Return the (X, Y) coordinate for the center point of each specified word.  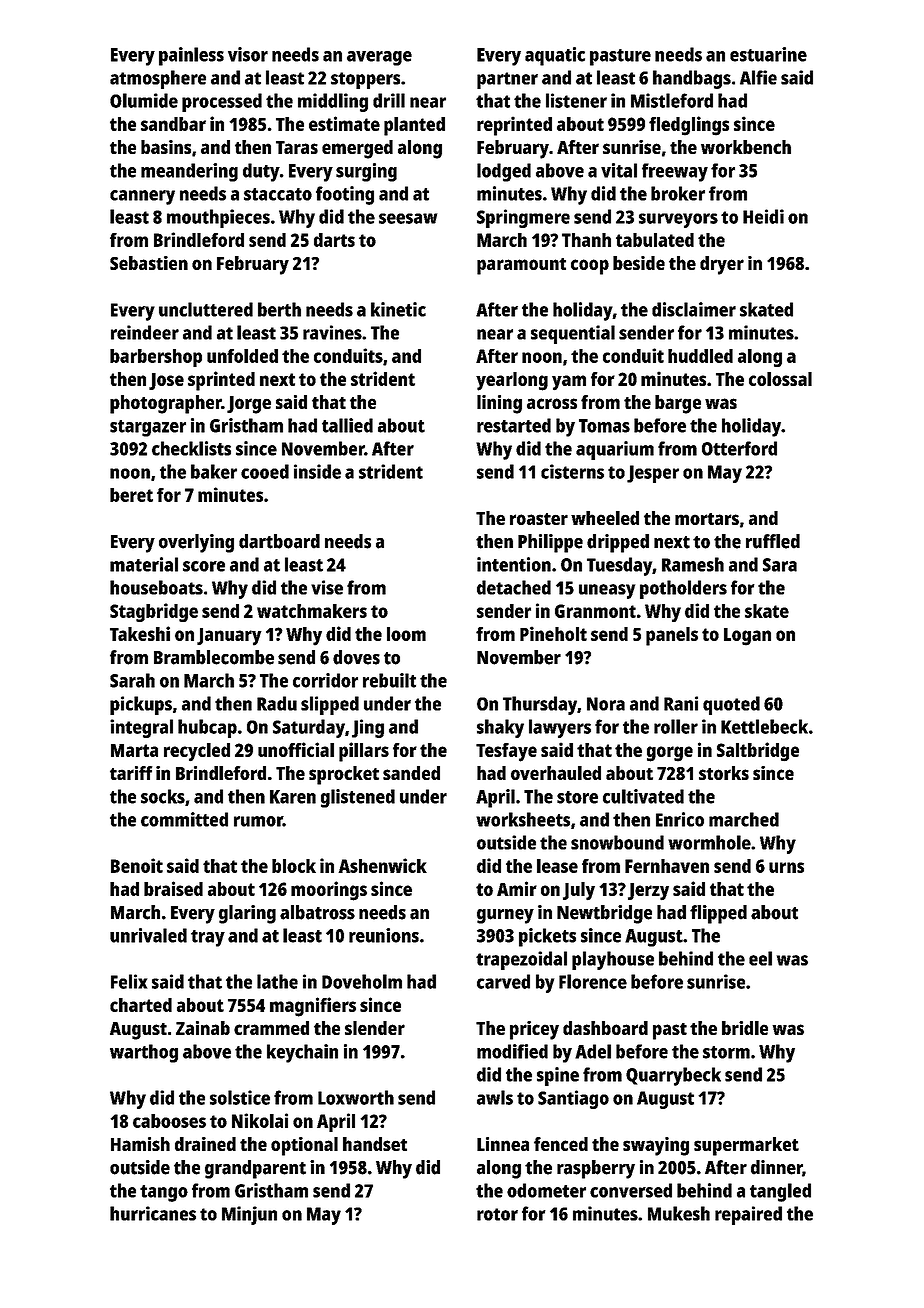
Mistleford (672, 100)
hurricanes (153, 1213)
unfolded (242, 356)
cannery (142, 197)
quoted (731, 705)
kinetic (398, 309)
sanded (411, 773)
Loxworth (356, 1097)
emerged (357, 149)
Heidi (763, 216)
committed (184, 819)
